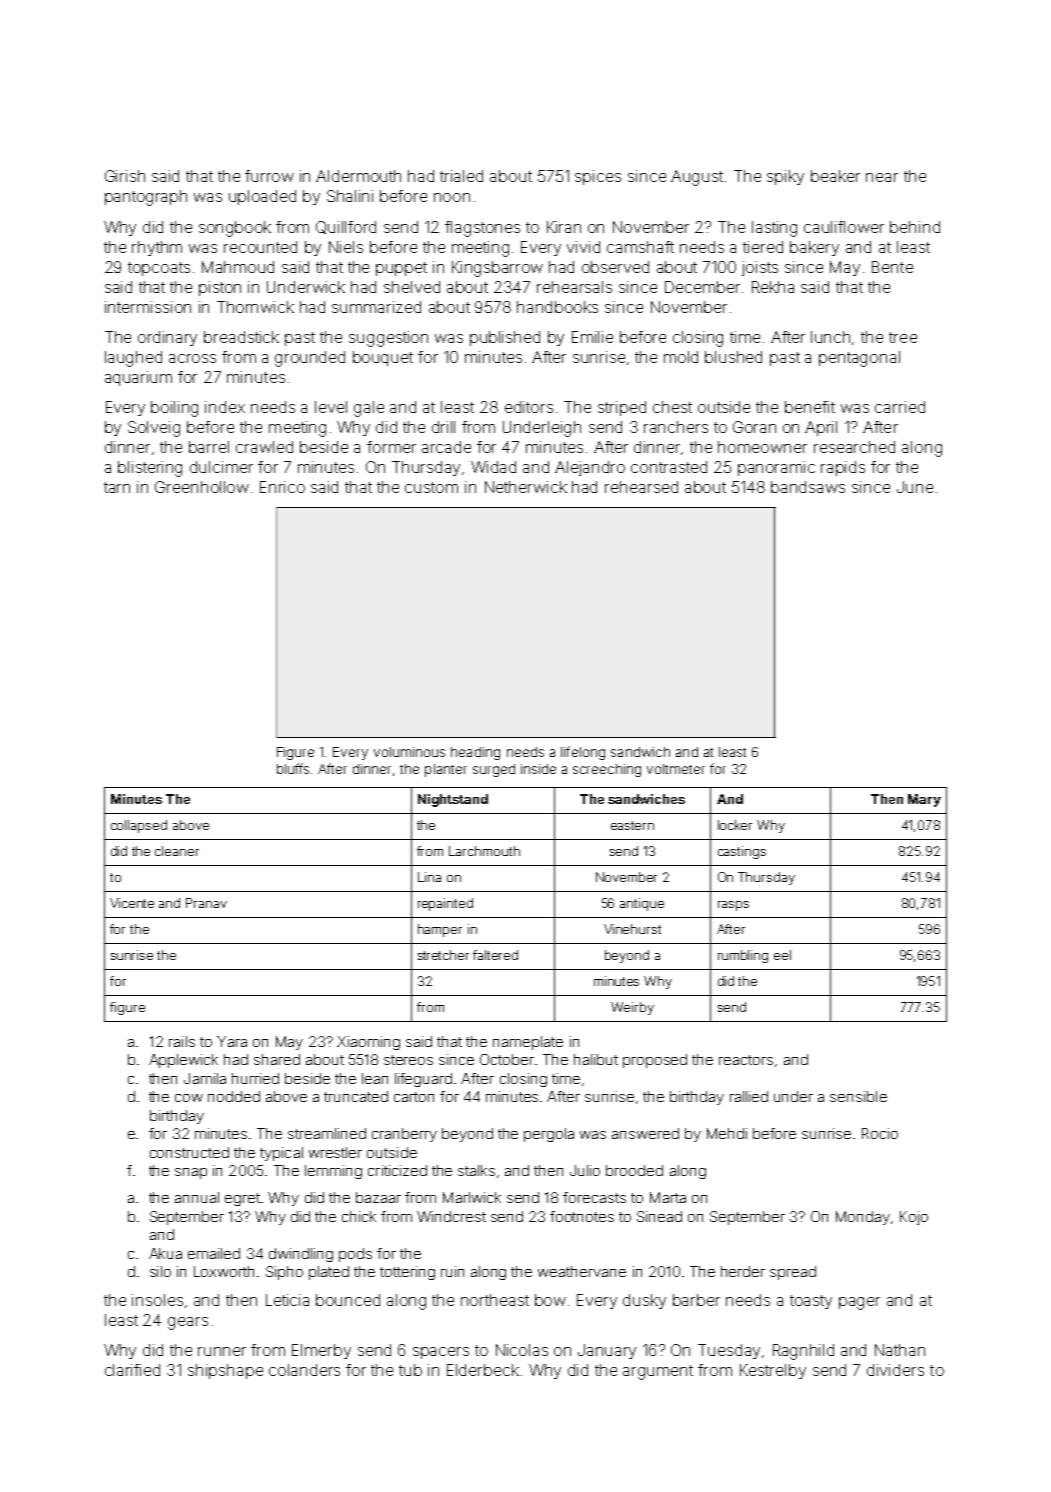 The width and height of the screenshot is (1051, 1492). Describe the element at coordinates (206, 903) in the screenshot. I see `Pranav` at that location.
